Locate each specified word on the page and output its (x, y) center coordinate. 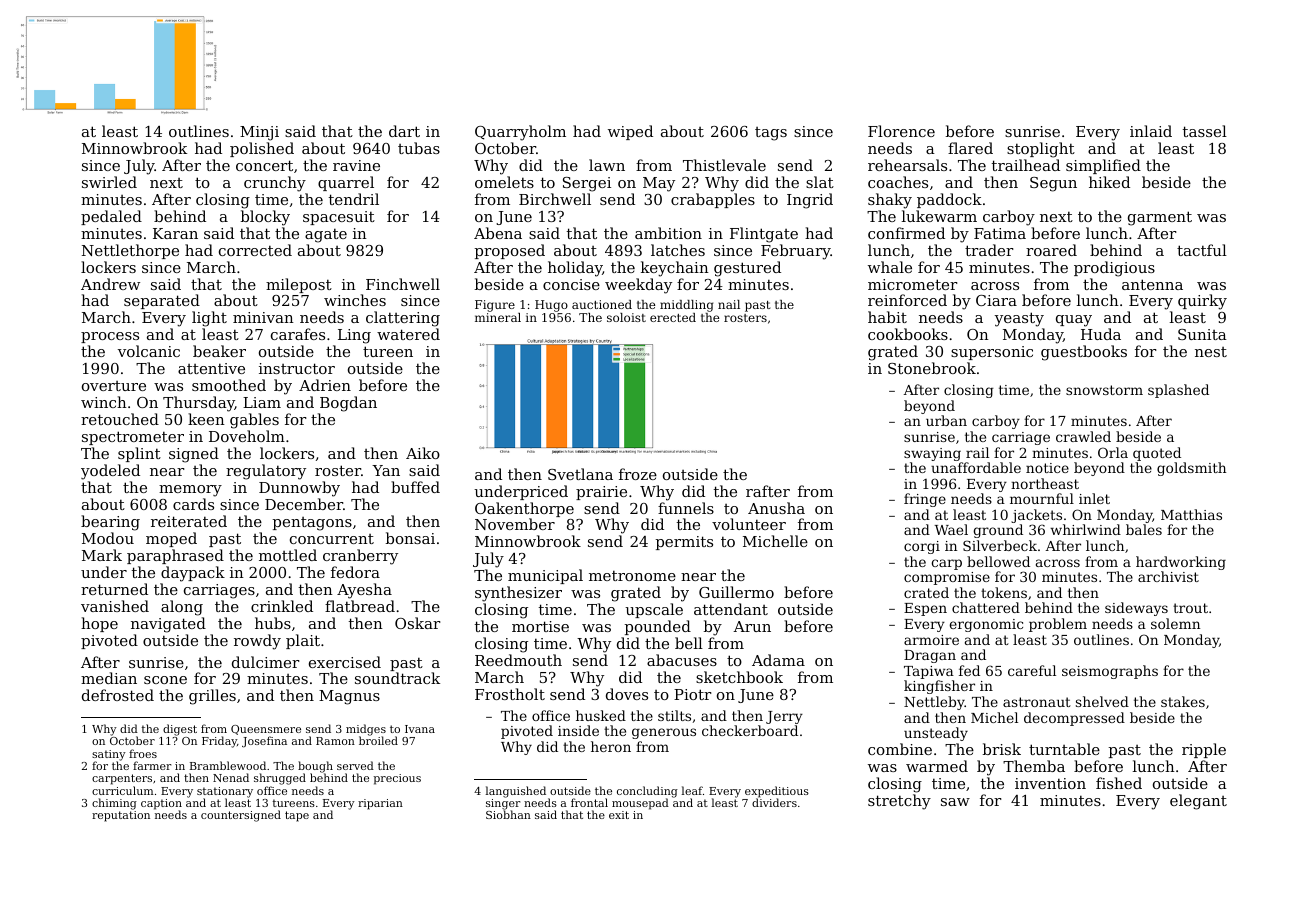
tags (771, 134)
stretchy (899, 802)
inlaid (1151, 131)
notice (1047, 468)
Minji (259, 133)
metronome (632, 575)
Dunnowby (299, 489)
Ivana (420, 729)
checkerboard (750, 730)
